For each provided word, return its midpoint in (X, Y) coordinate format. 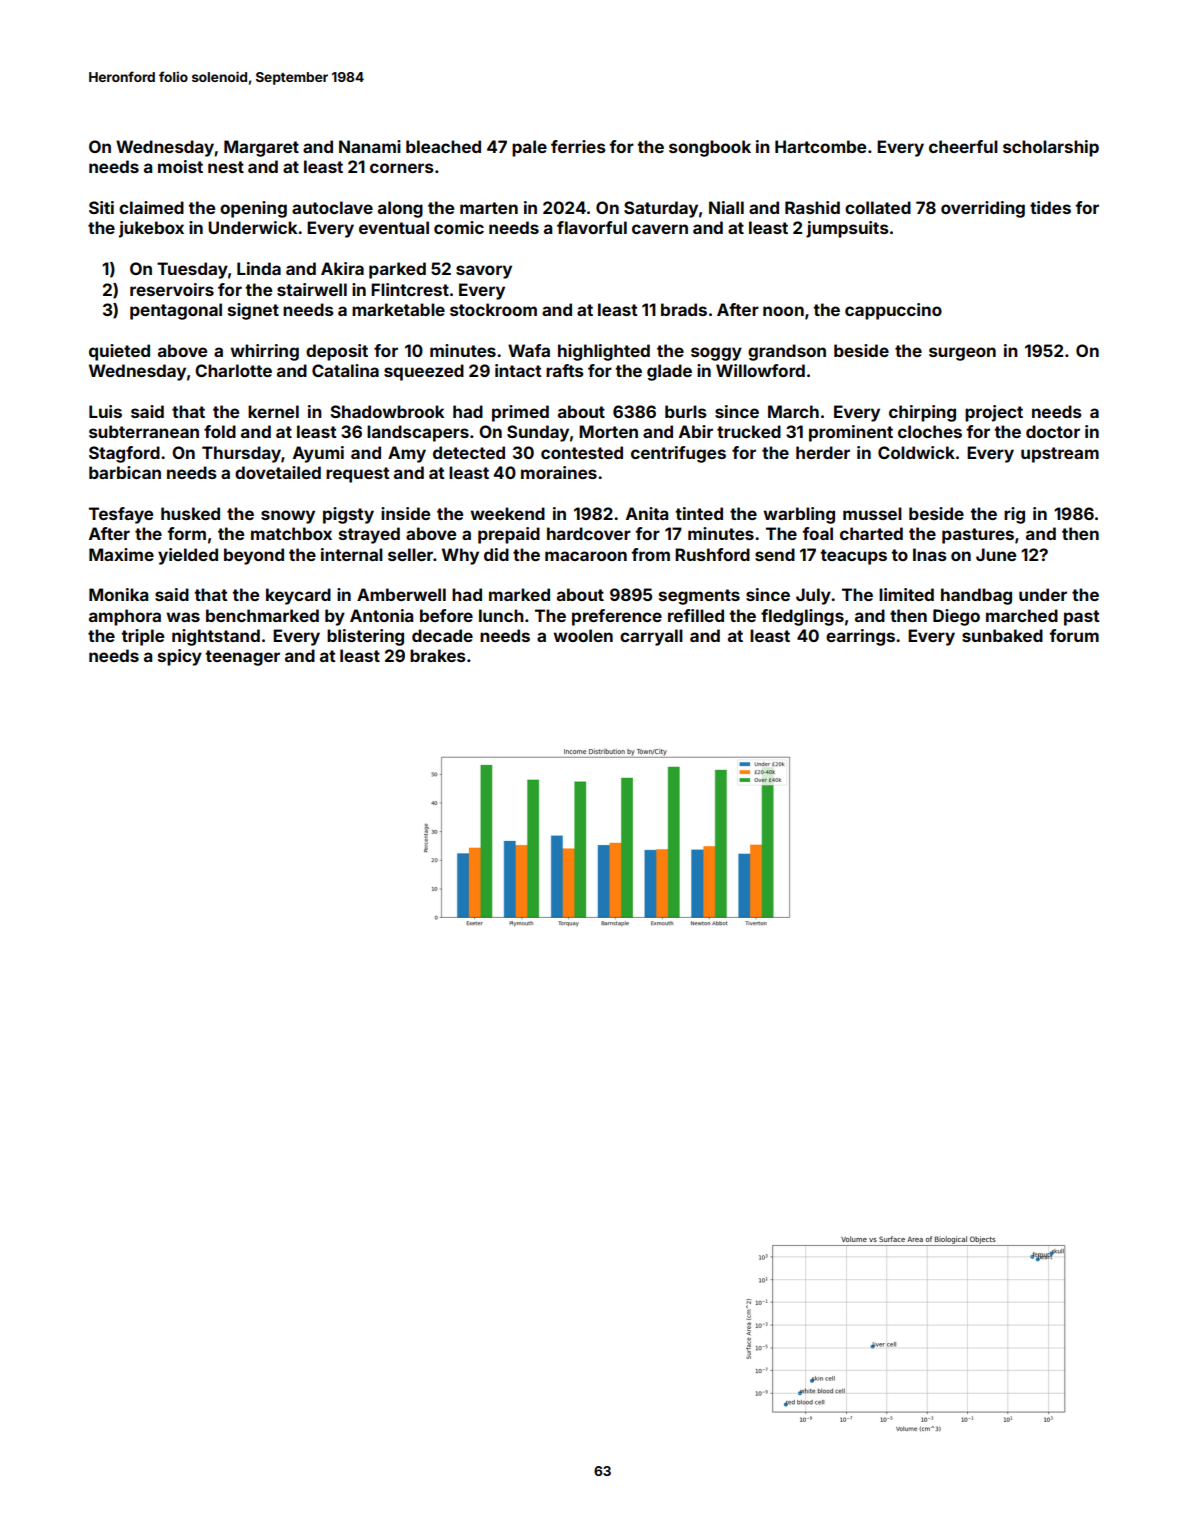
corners (402, 168)
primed (520, 413)
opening (253, 209)
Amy (407, 454)
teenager (242, 658)
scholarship (1051, 148)
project (994, 413)
